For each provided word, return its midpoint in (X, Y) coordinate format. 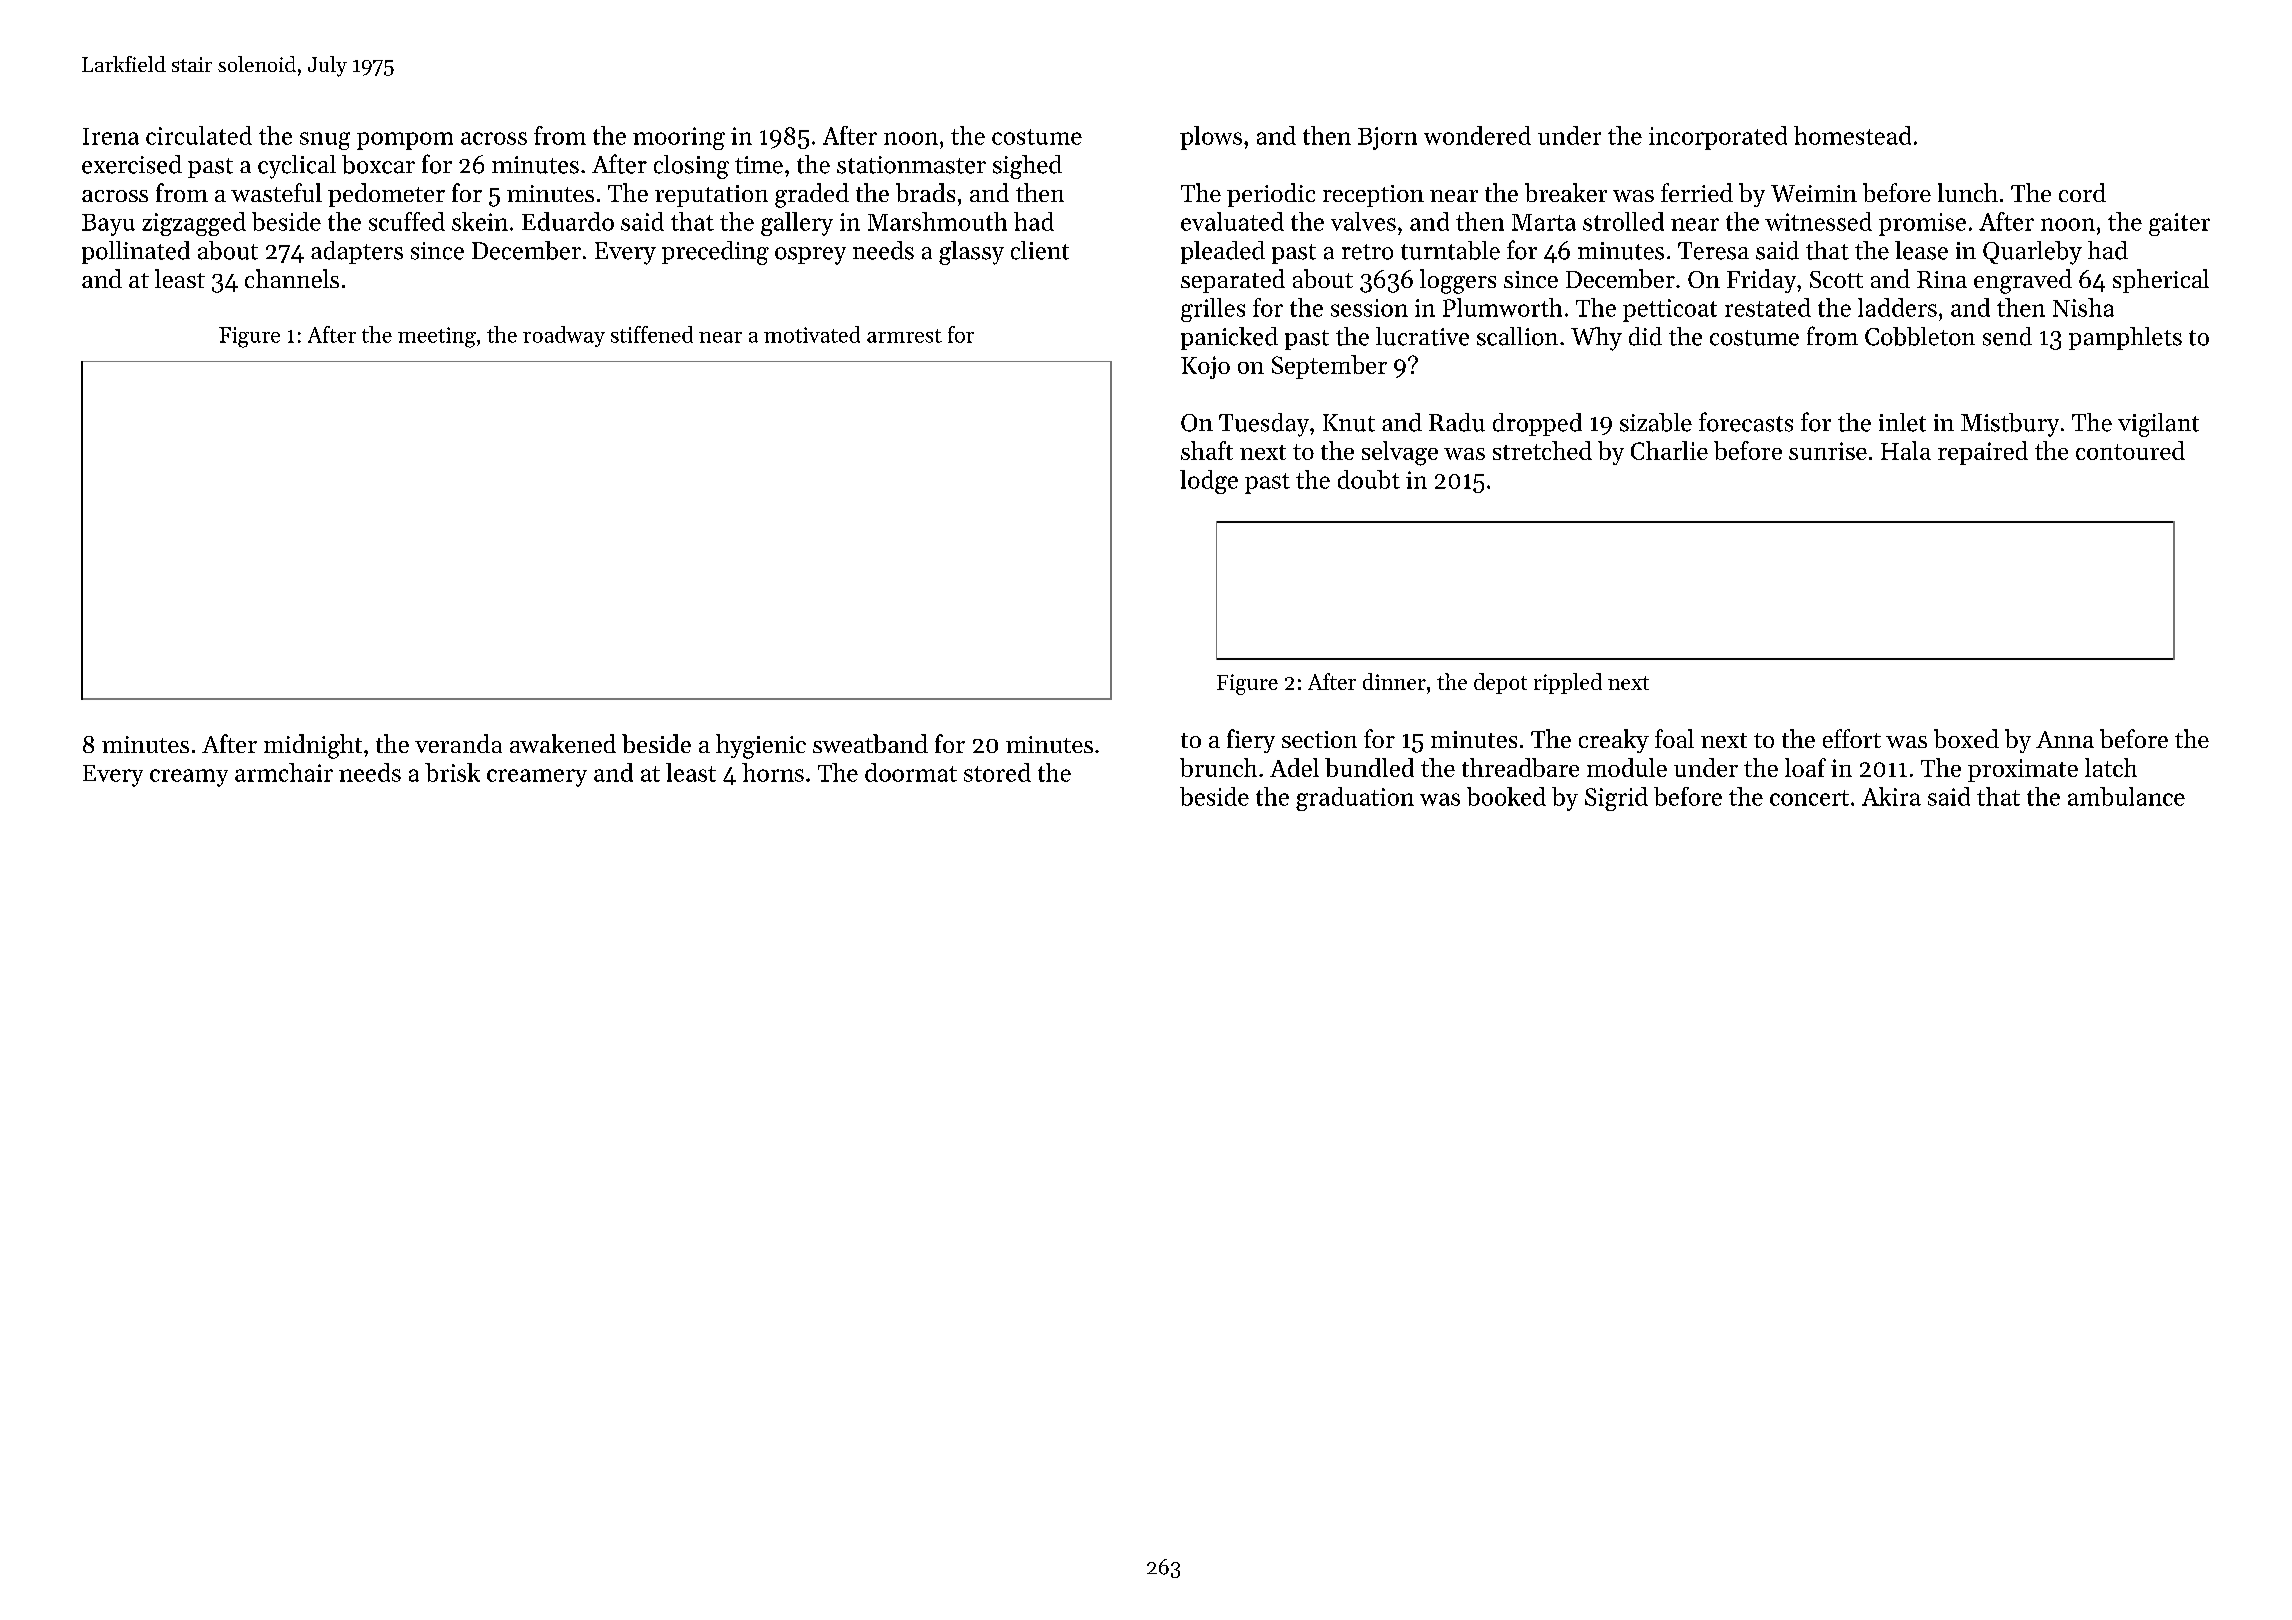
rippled (1568, 683)
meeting (437, 337)
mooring (679, 138)
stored (997, 772)
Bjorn (1387, 138)
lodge (1209, 482)
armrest (904, 336)
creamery (537, 778)
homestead (1852, 135)
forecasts (1746, 422)
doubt (1369, 479)
